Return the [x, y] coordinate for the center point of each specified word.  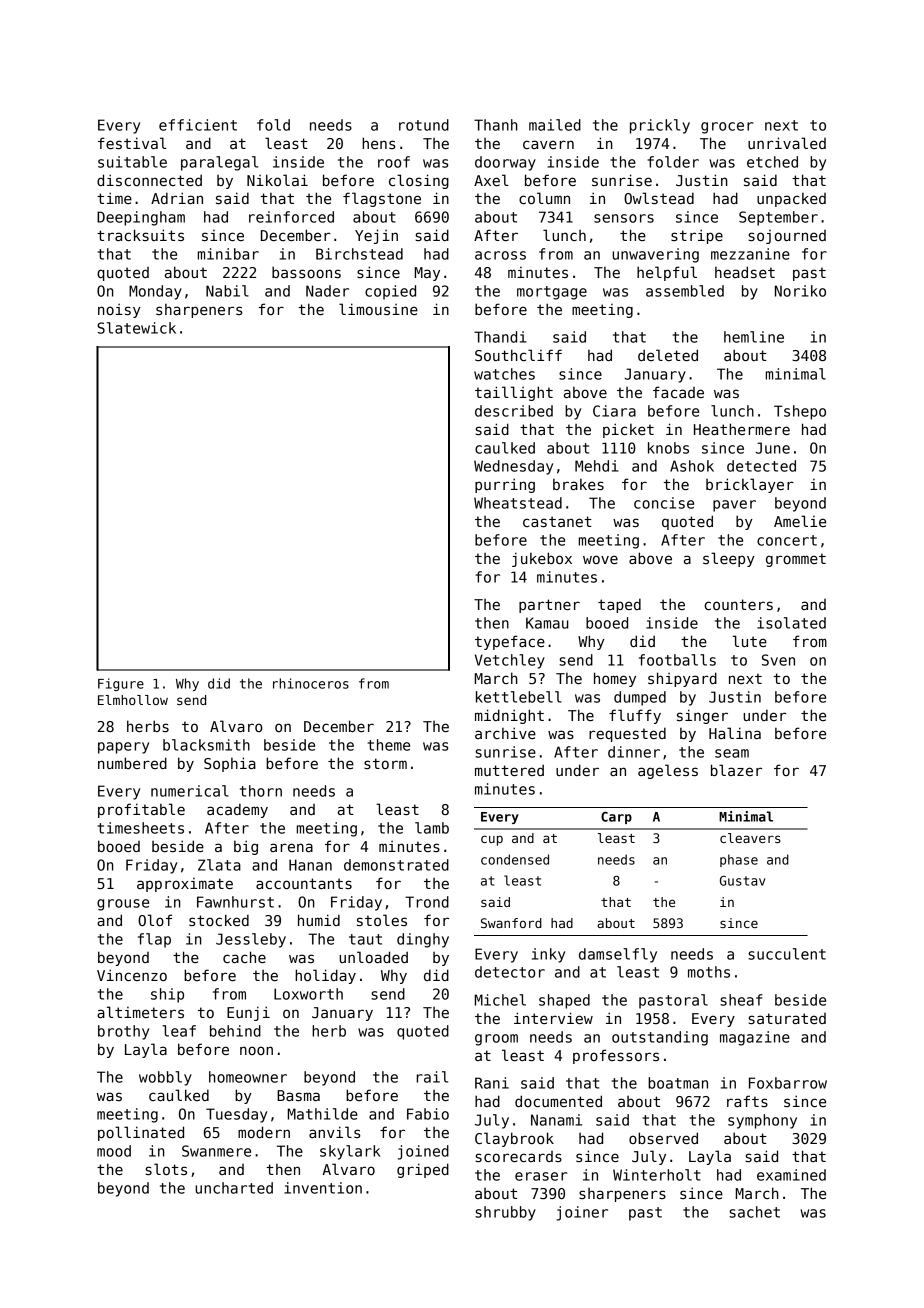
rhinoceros [311, 683]
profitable [141, 810]
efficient [198, 125]
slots [166, 1169]
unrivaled [787, 143]
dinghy [423, 940]
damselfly [618, 955]
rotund [424, 125]
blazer [736, 770]
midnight [509, 716]
